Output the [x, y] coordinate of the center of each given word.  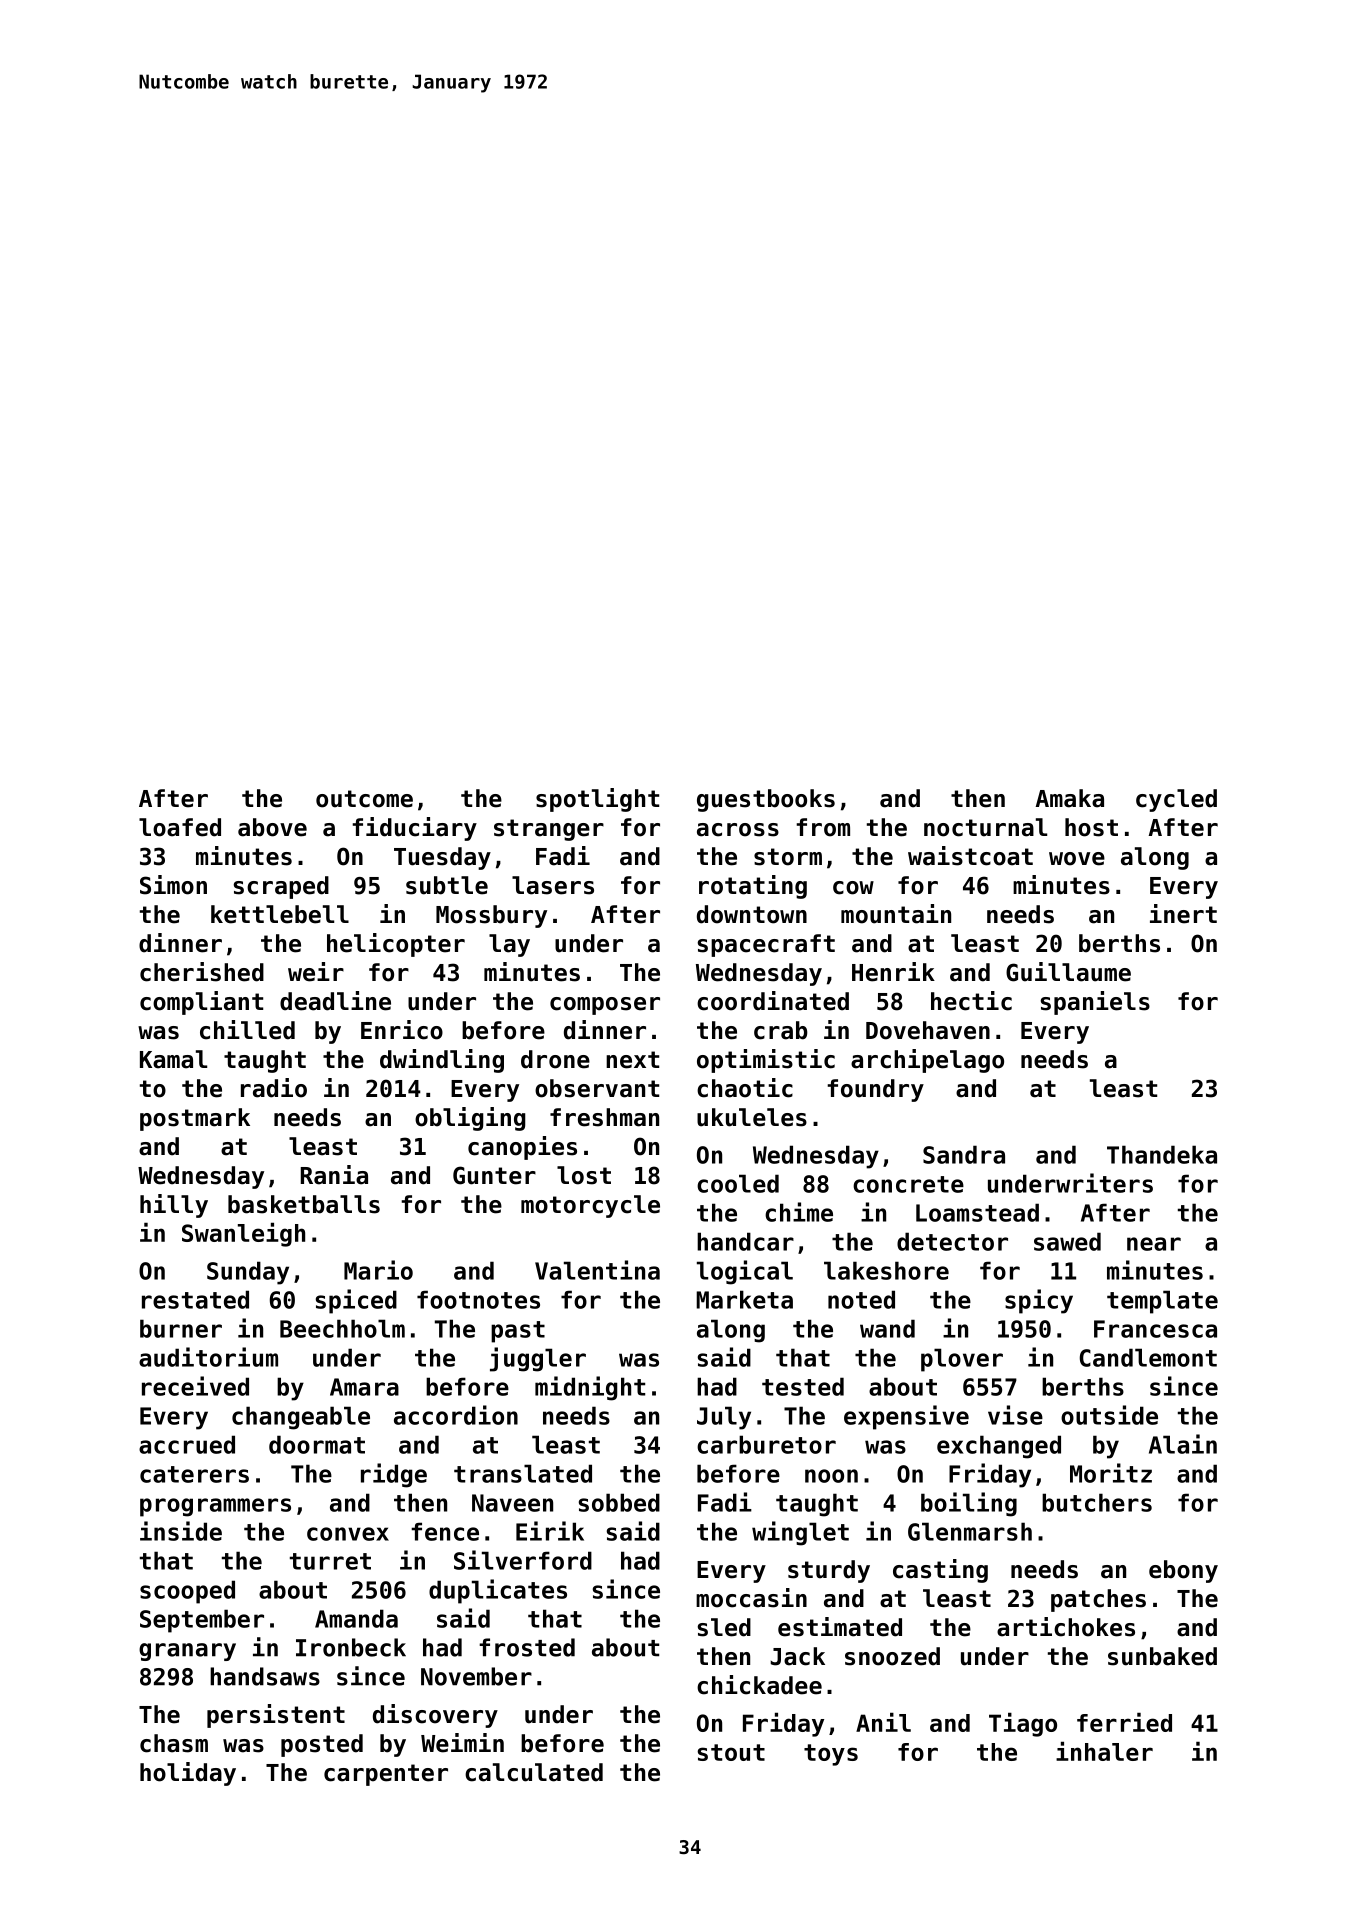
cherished [202, 972]
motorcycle [590, 1206]
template [1162, 1302]
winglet [800, 1533]
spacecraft [766, 945]
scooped [187, 1592]
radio [274, 1088]
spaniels [1095, 1003]
